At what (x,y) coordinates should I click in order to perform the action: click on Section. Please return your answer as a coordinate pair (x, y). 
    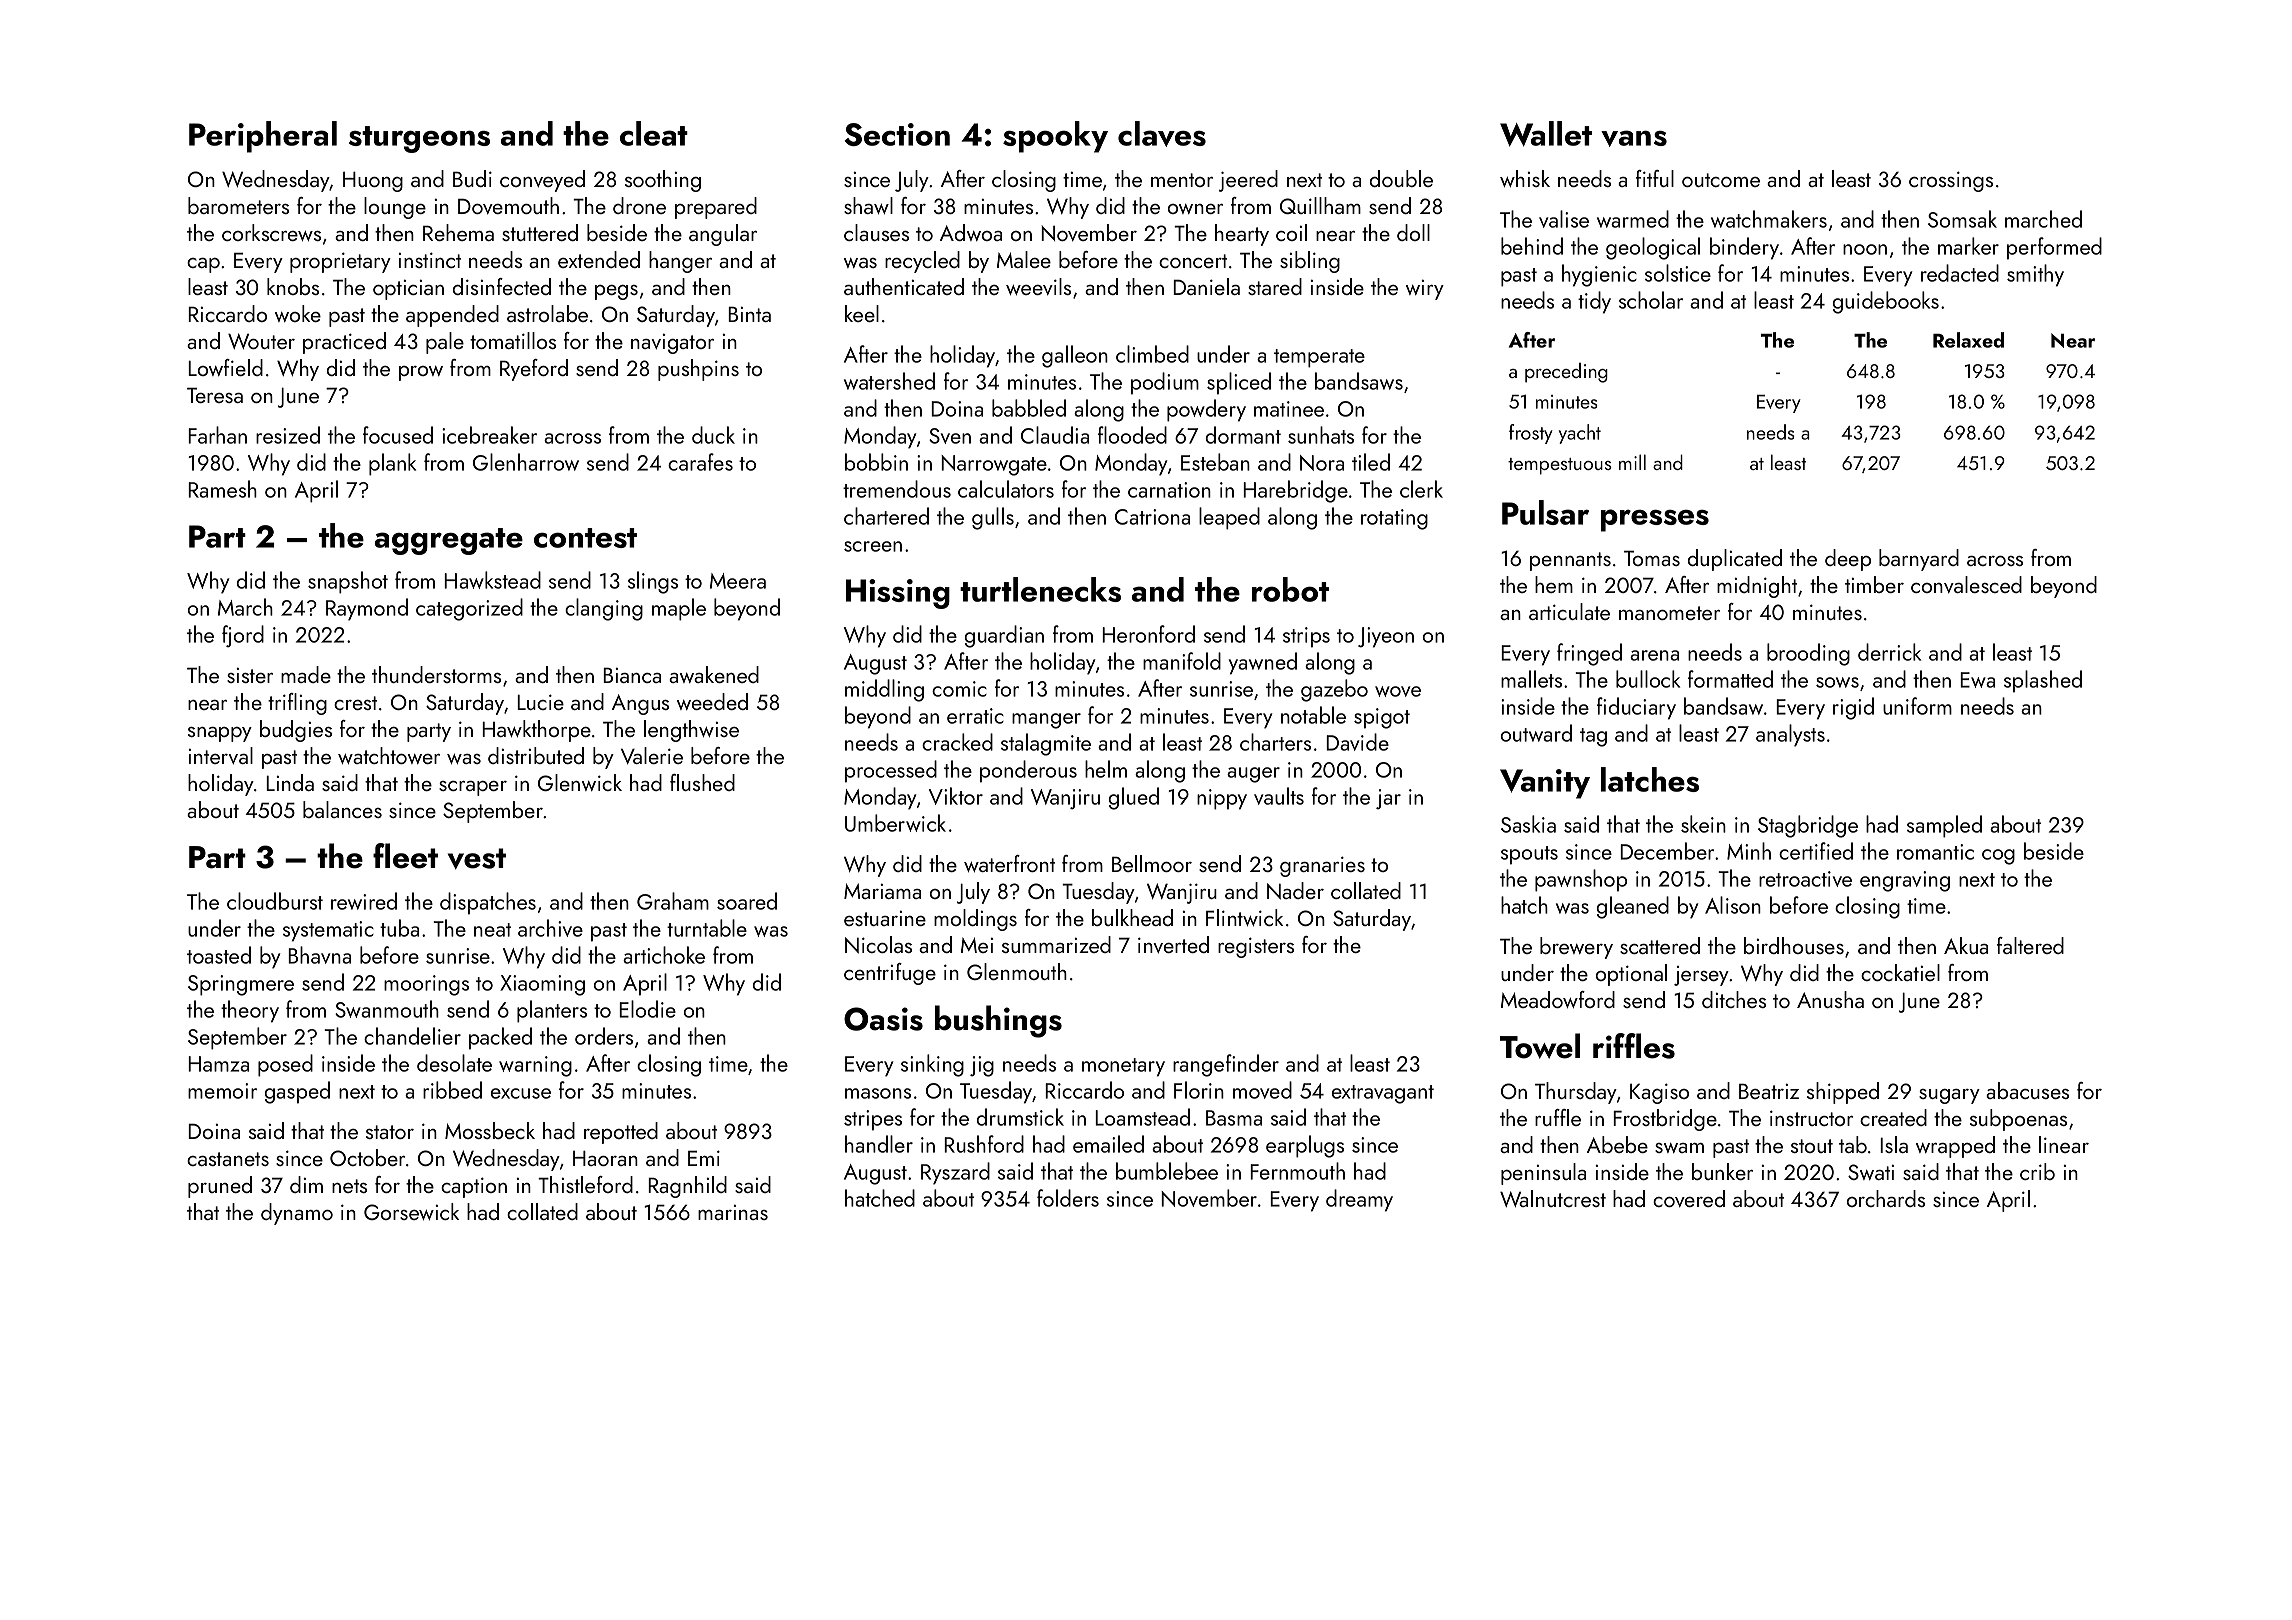
    Looking at the image, I should click on (897, 134).
